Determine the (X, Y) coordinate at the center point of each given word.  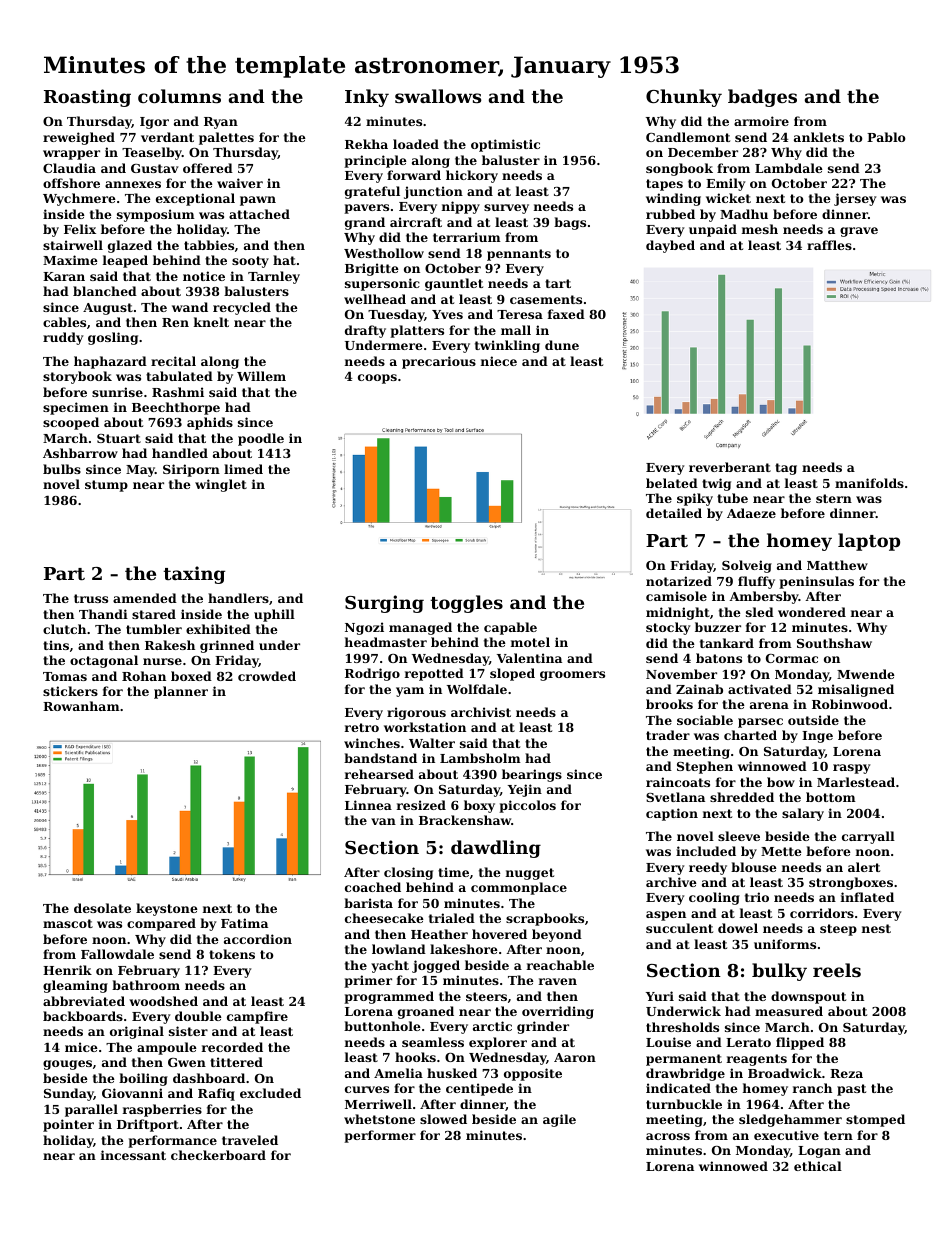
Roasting (87, 98)
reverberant (730, 467)
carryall (868, 837)
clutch (64, 629)
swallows (438, 96)
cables (64, 322)
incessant (133, 1155)
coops (377, 379)
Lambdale (789, 168)
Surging (384, 604)
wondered (812, 612)
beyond (557, 935)
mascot (68, 923)
